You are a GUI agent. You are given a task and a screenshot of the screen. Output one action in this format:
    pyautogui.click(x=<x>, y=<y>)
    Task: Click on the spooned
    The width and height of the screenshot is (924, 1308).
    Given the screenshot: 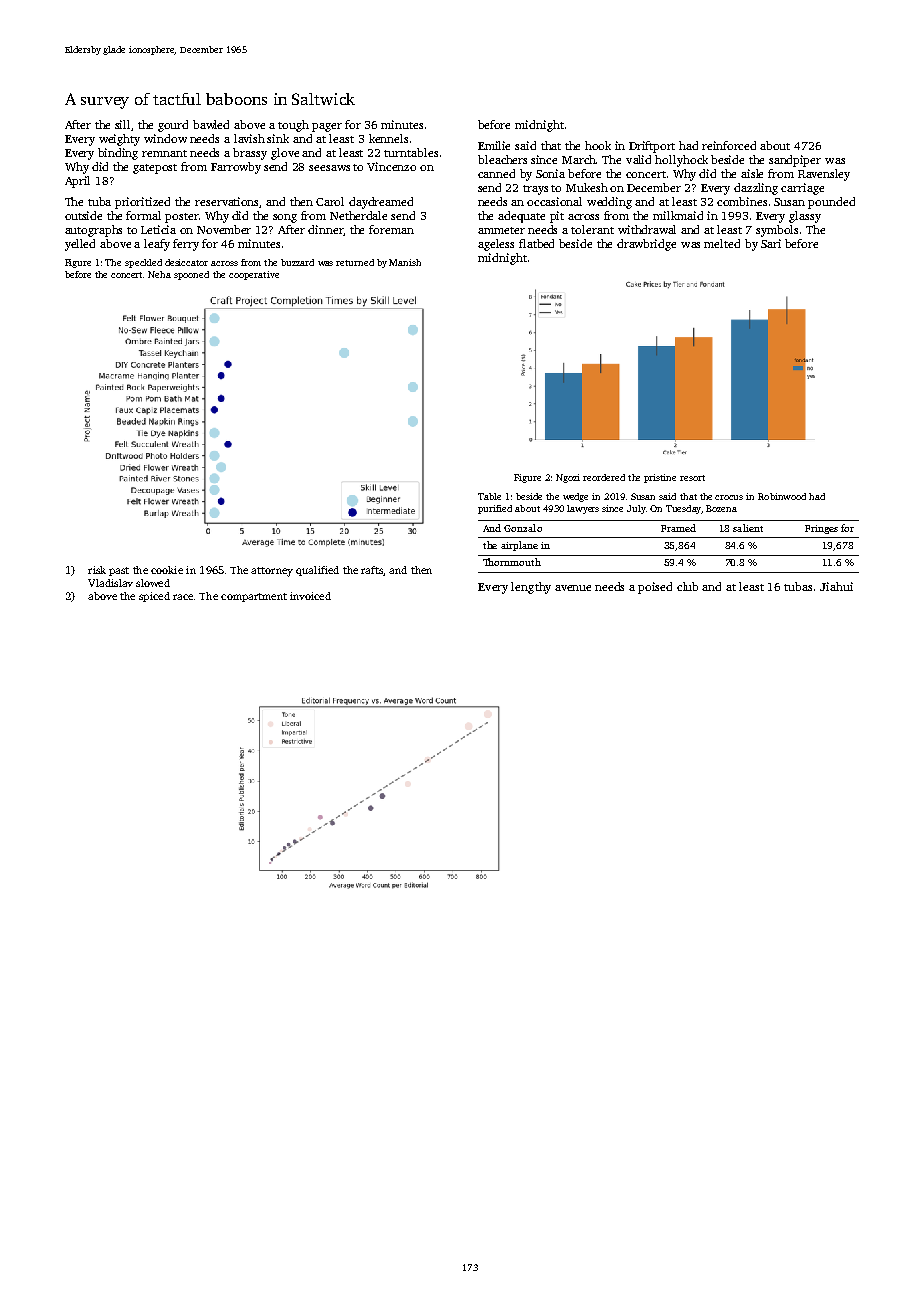 What is the action you would take?
    pyautogui.click(x=191, y=275)
